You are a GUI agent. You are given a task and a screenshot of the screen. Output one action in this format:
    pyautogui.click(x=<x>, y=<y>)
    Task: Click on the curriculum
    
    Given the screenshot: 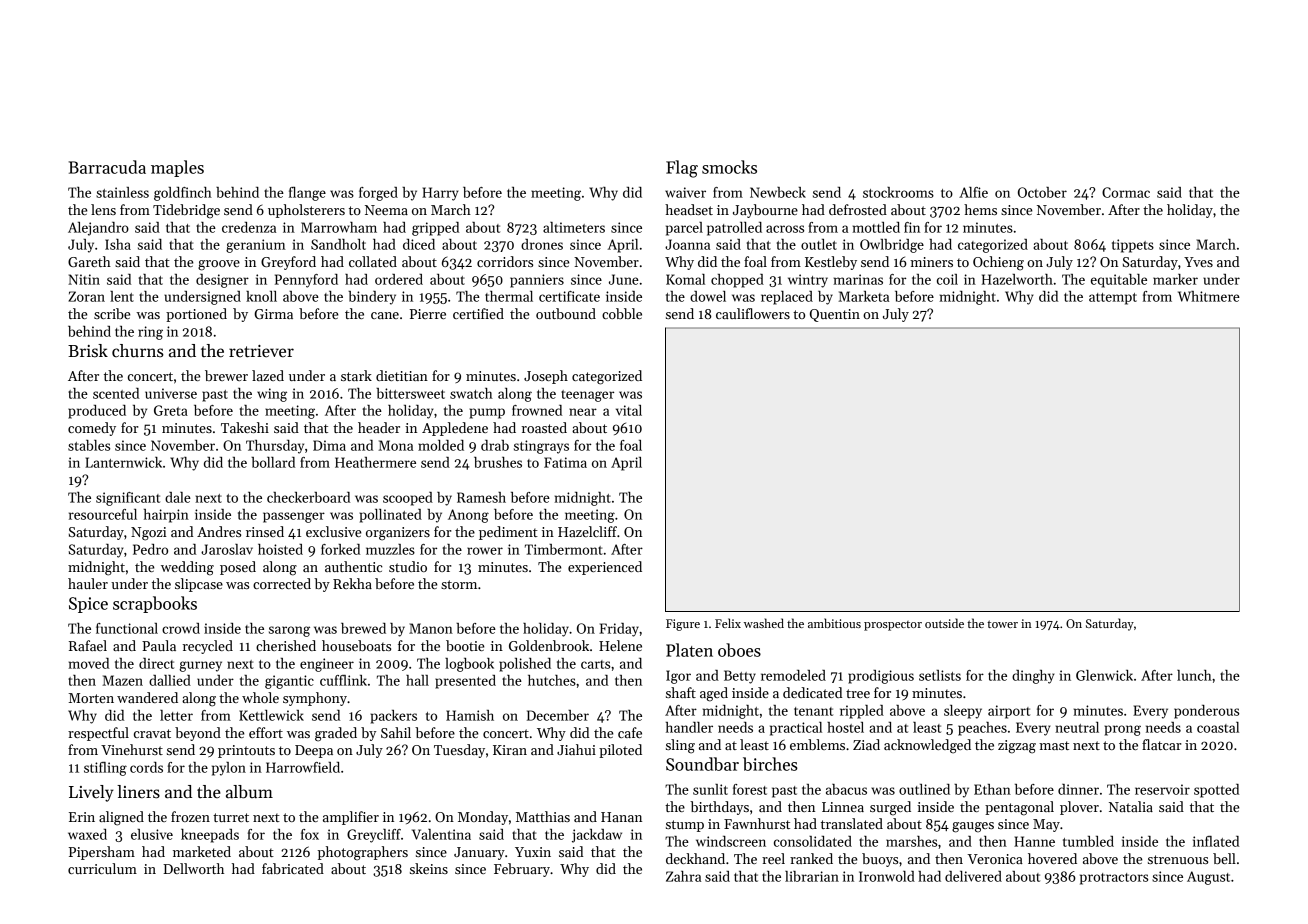 What is the action you would take?
    pyautogui.click(x=102, y=868)
